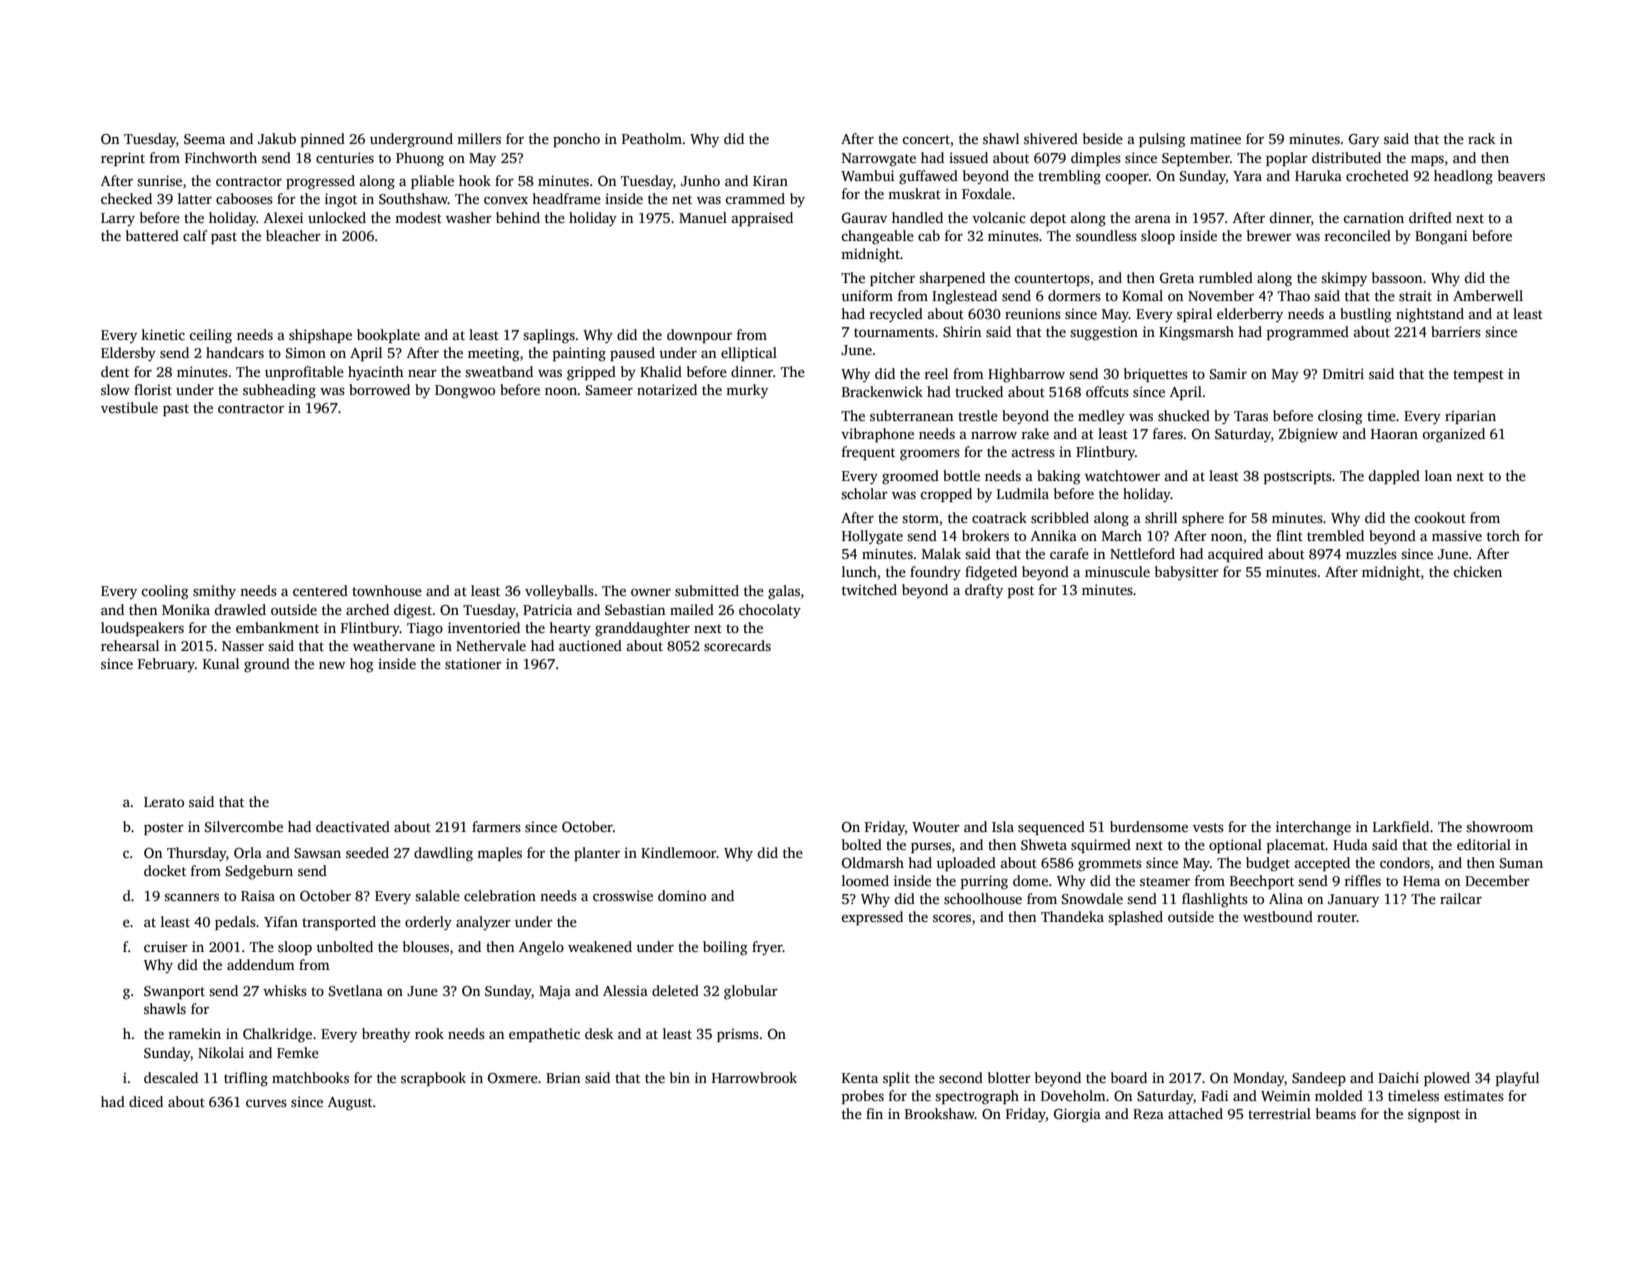 The width and height of the image is (1647, 1272). I want to click on Finchworth, so click(221, 157).
